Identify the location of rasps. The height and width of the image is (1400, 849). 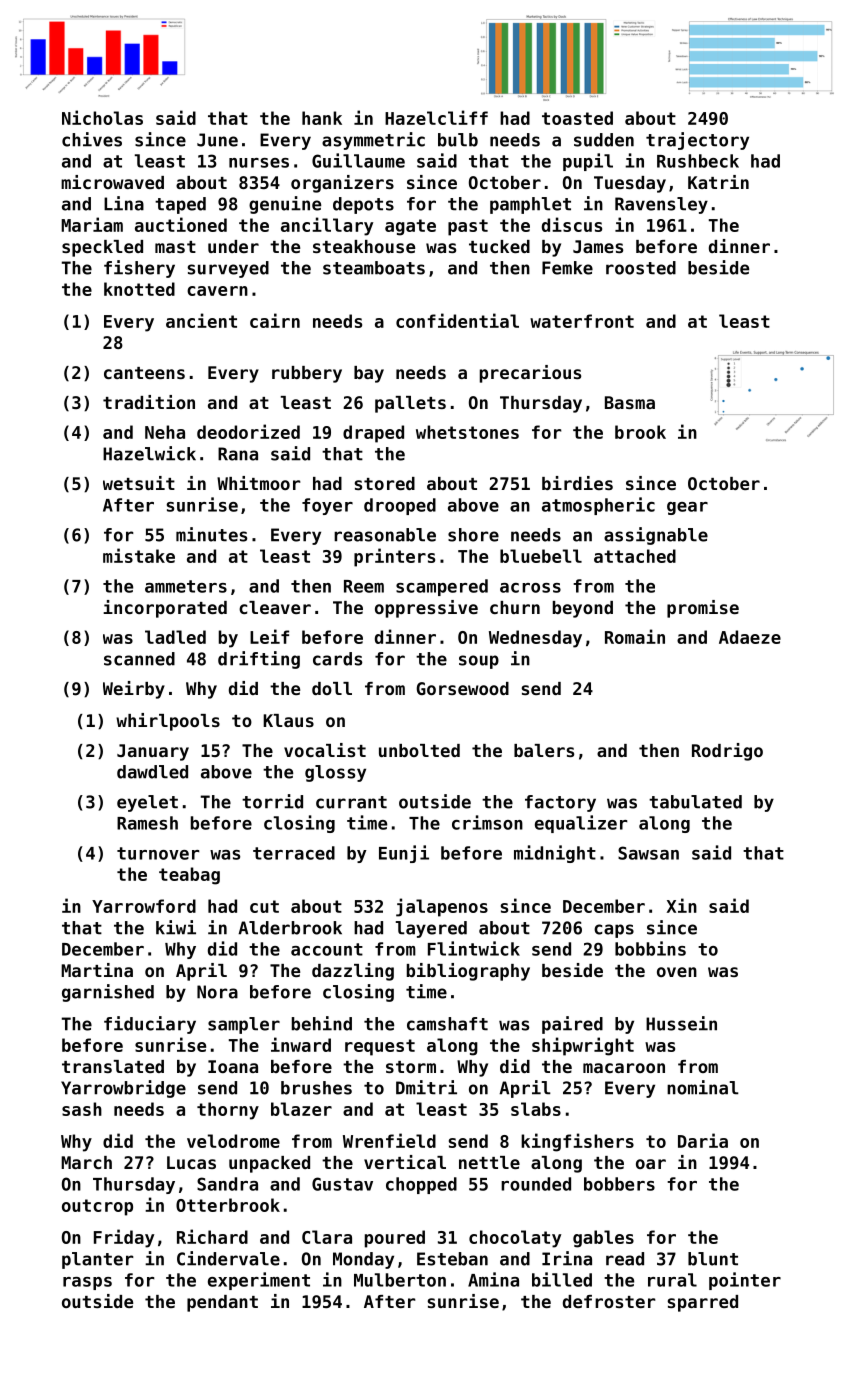
(87, 1283).
